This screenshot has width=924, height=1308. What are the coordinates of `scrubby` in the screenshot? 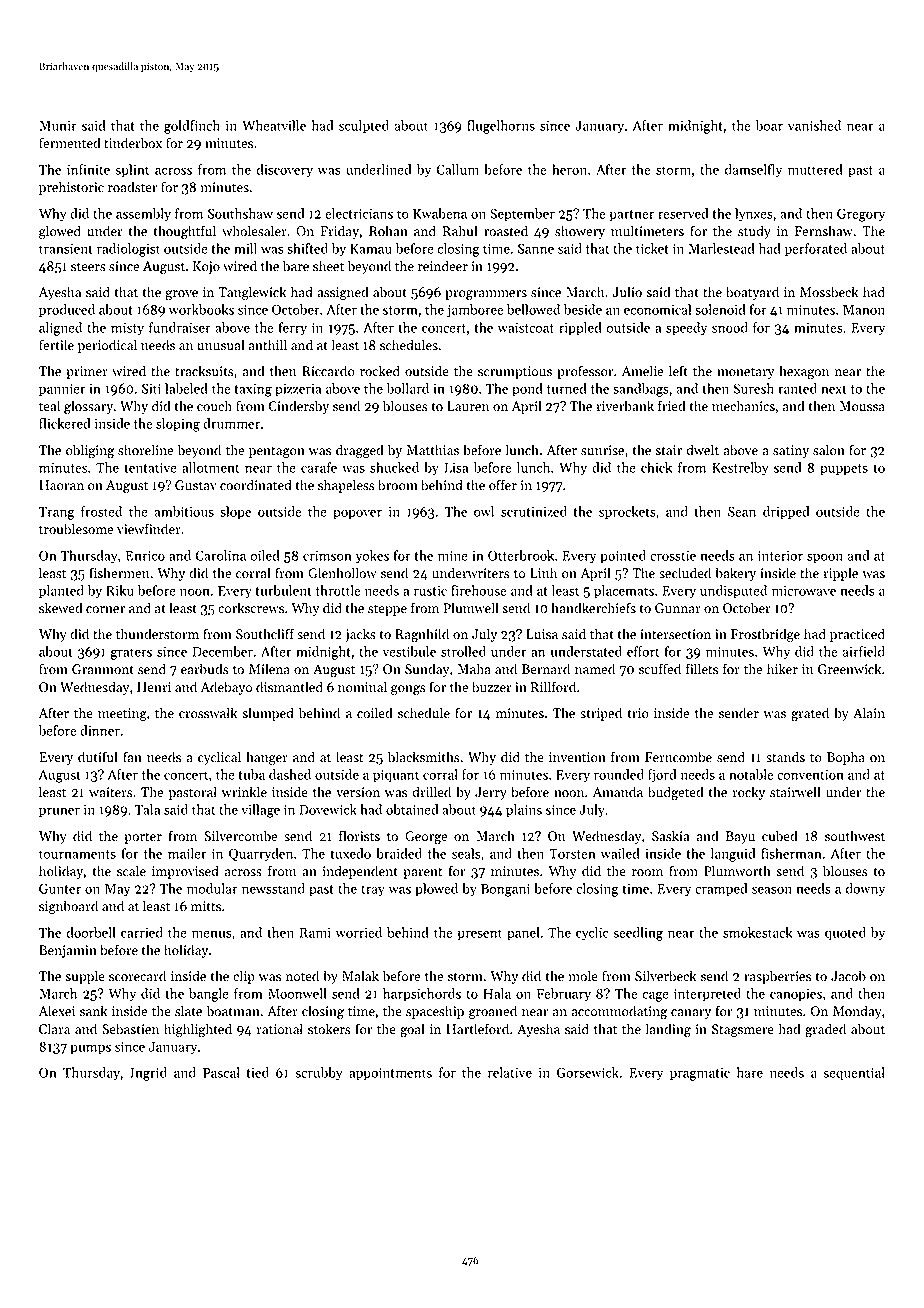 It's located at (319, 1074).
